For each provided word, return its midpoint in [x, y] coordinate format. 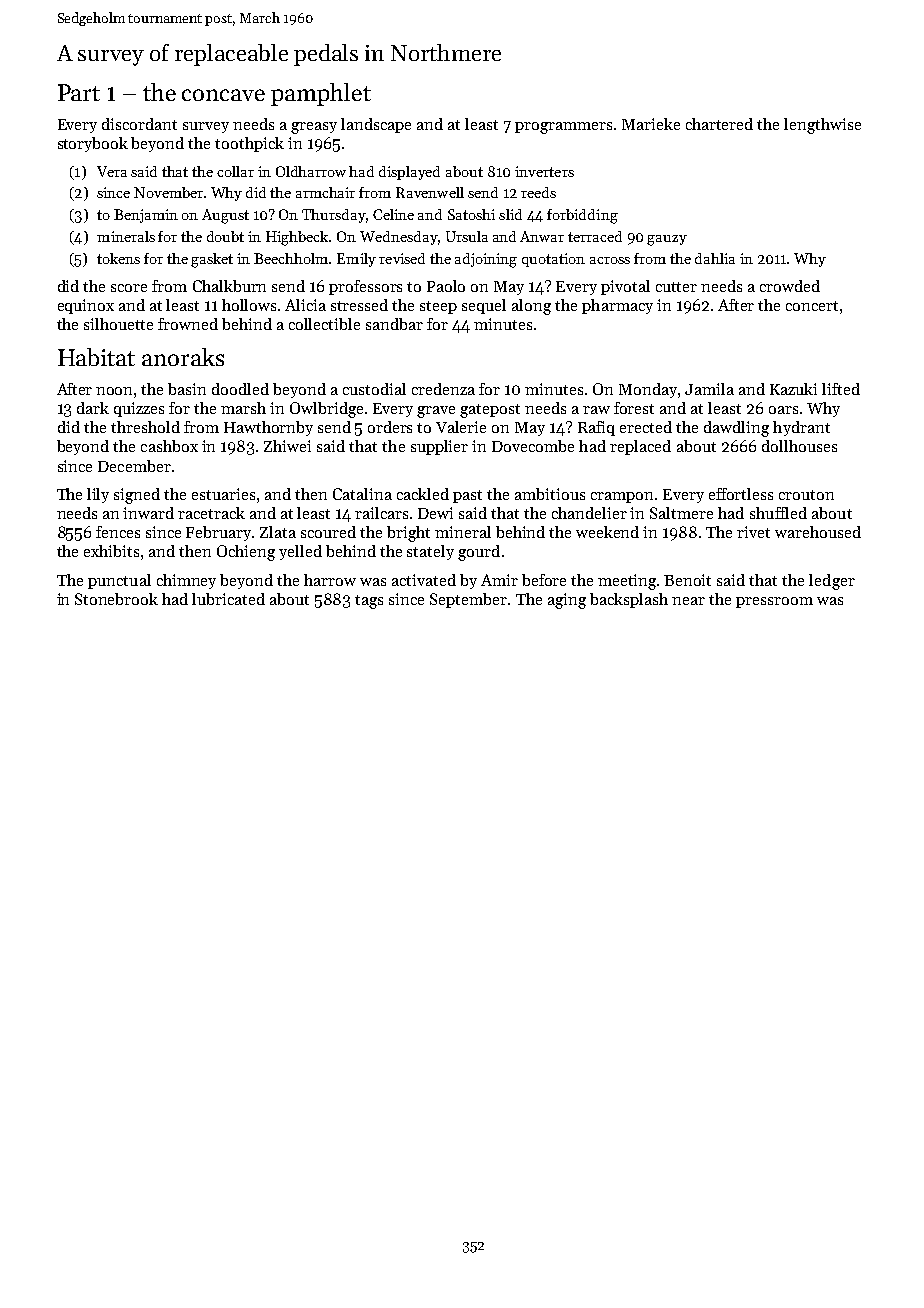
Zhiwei [287, 446]
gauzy [667, 240]
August [225, 216]
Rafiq [596, 428]
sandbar [394, 324]
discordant [139, 124]
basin [187, 389]
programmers [563, 128]
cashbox [169, 446]
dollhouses [799, 446]
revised [402, 258]
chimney [186, 581]
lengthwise [822, 126]
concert [812, 306]
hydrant [801, 428]
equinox [86, 306]
